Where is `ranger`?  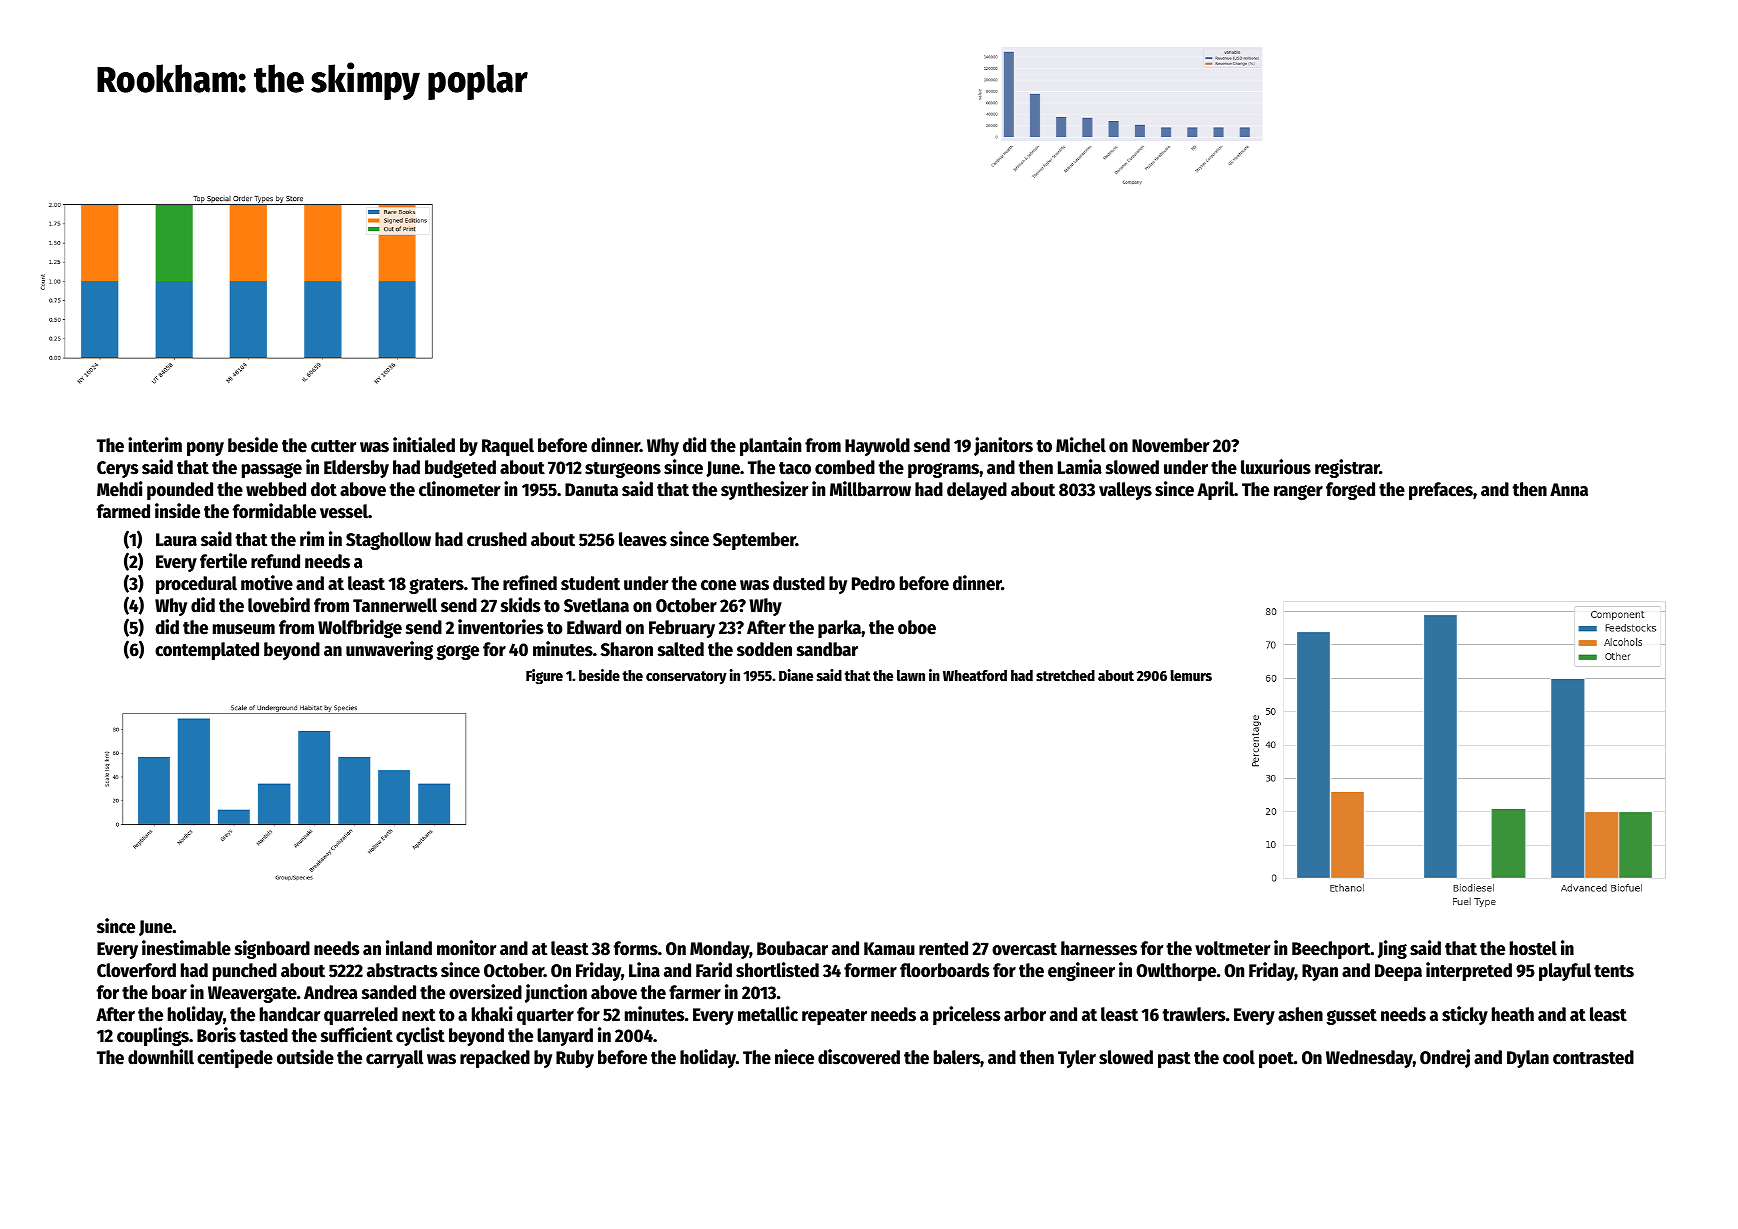 ranger is located at coordinates (1298, 492).
